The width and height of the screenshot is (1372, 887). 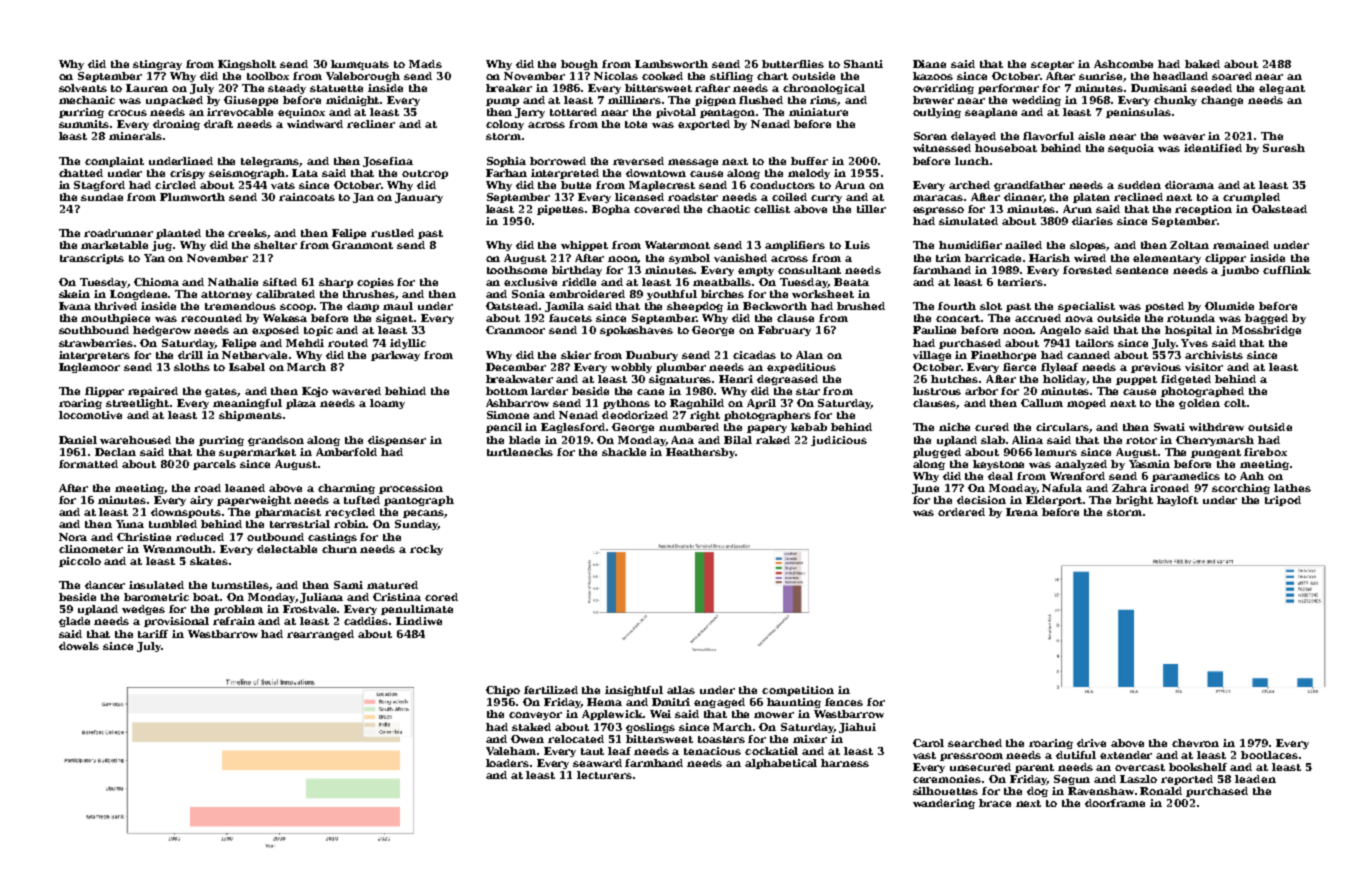 What do you see at coordinates (153, 634) in the screenshot?
I see `tariff` at bounding box center [153, 634].
